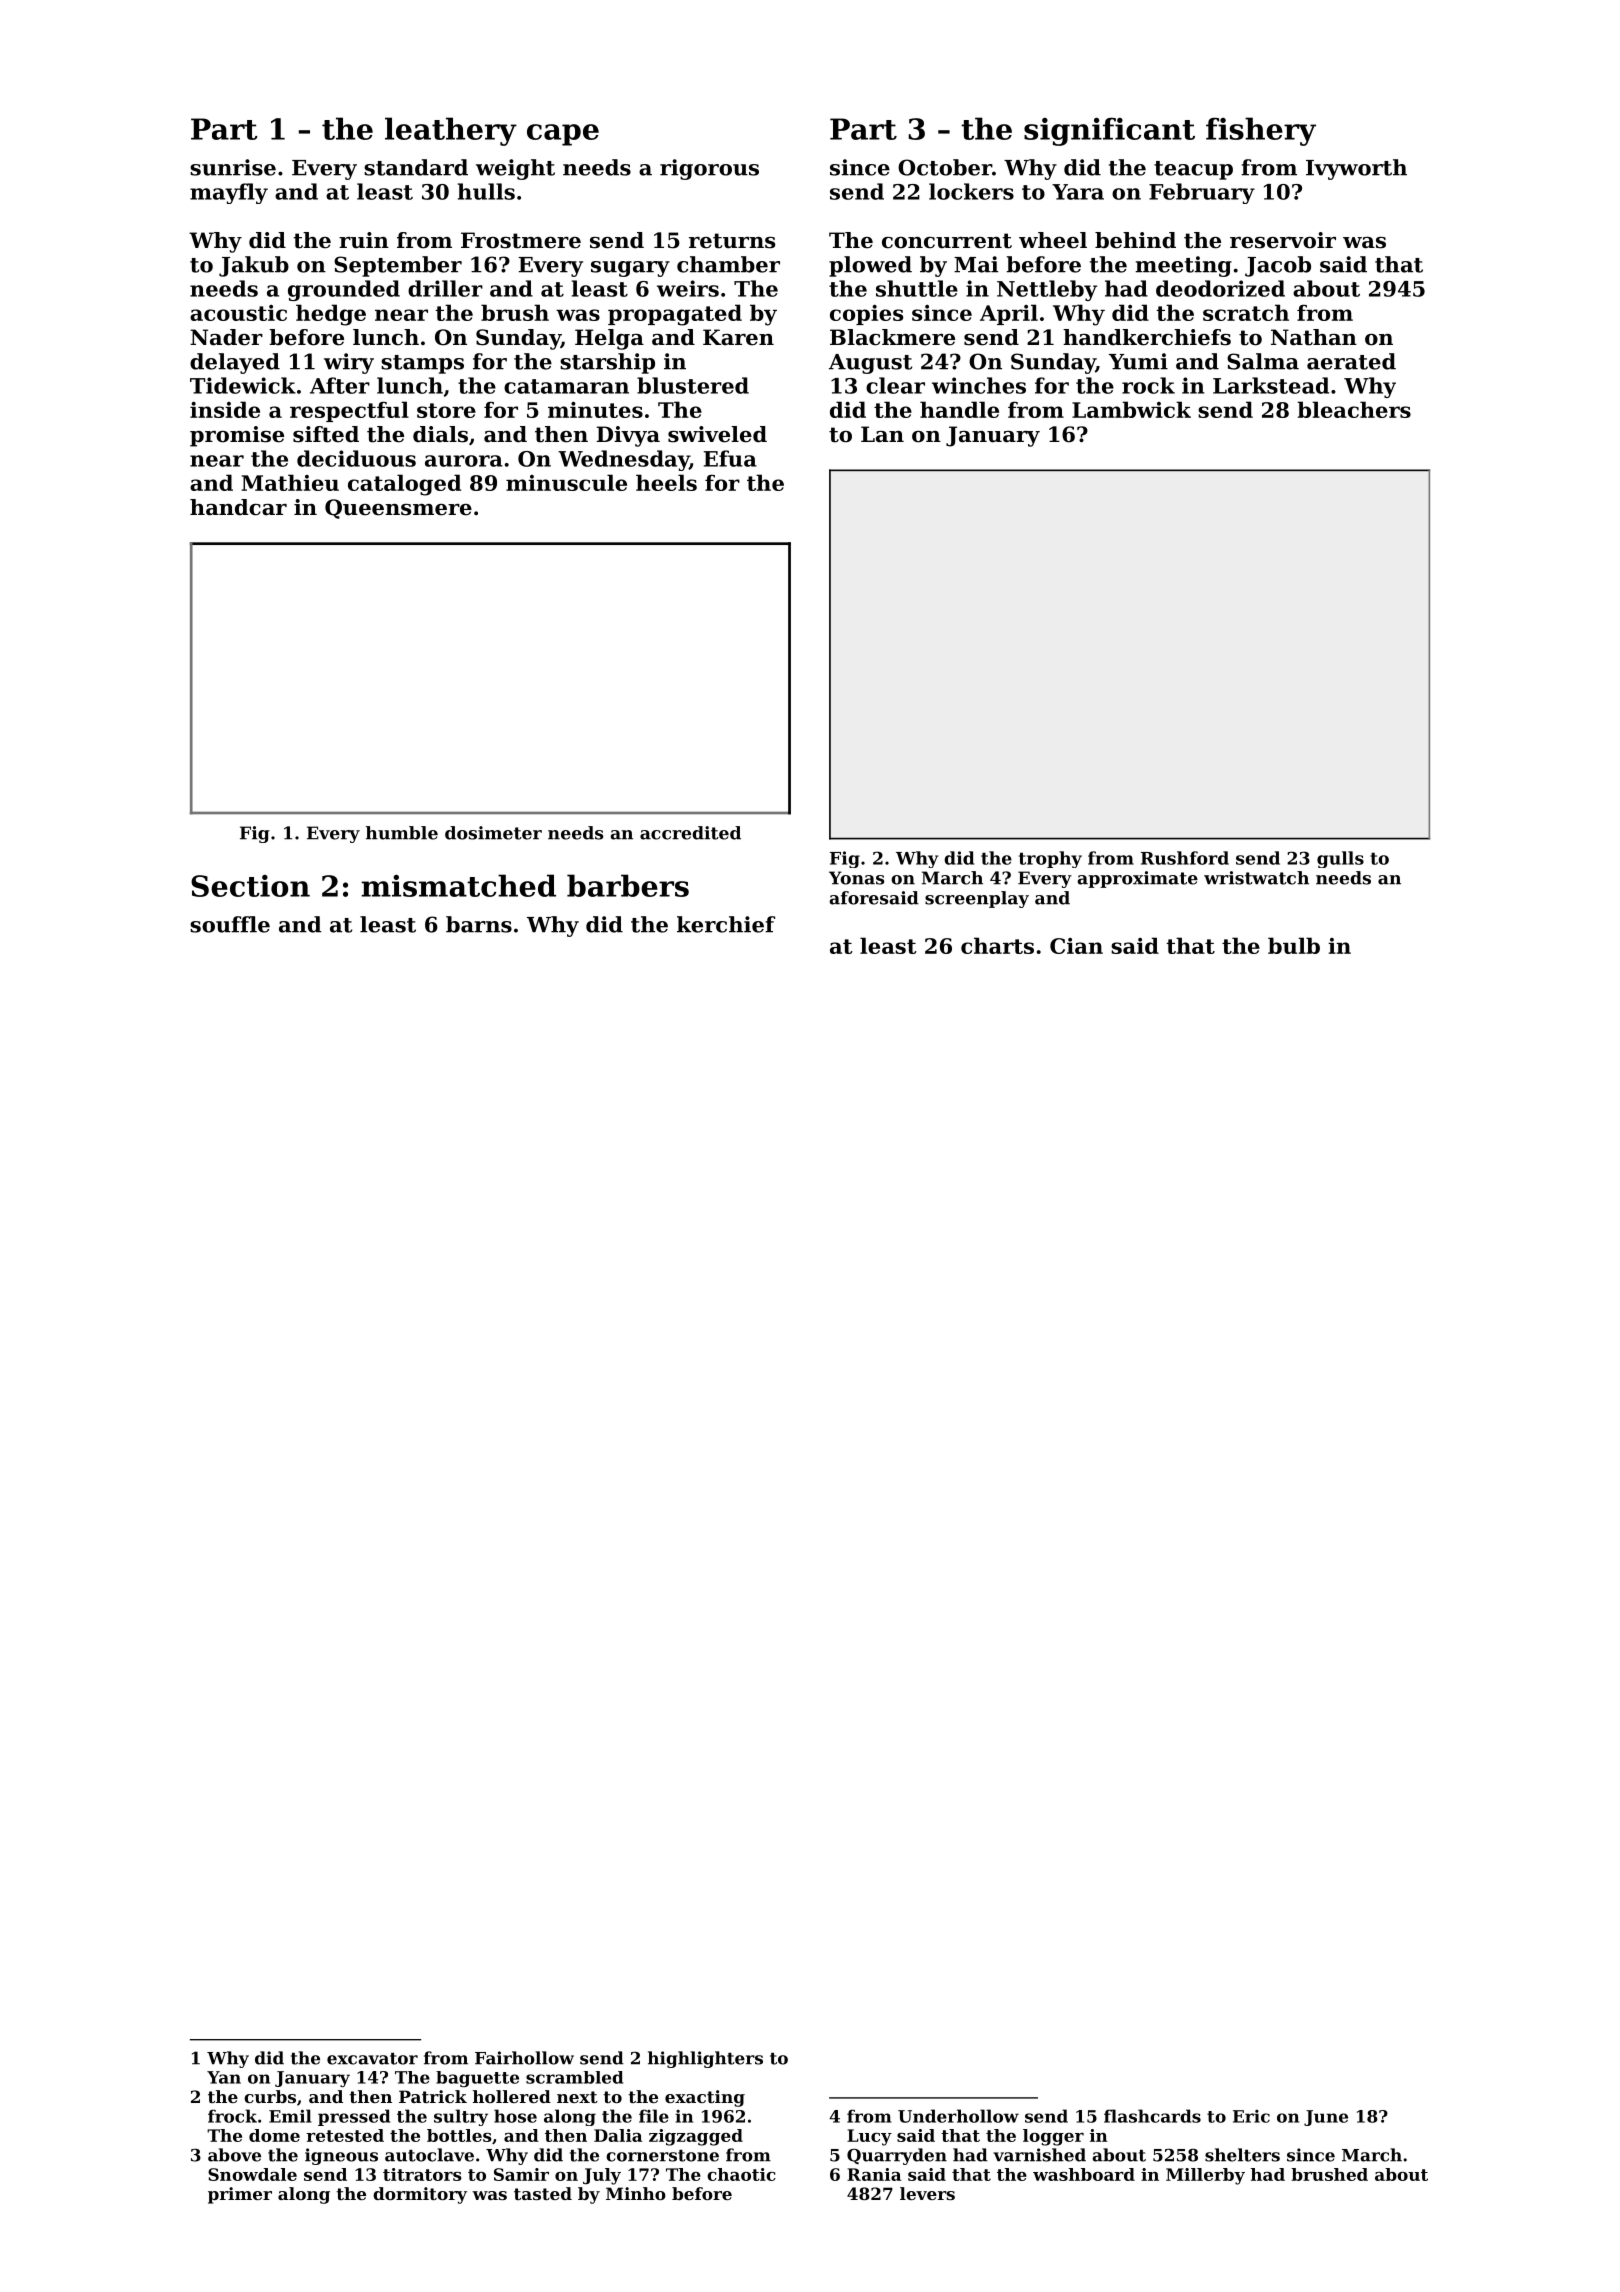 The height and width of the image is (2292, 1620). What do you see at coordinates (372, 2059) in the image?
I see `excavator` at bounding box center [372, 2059].
